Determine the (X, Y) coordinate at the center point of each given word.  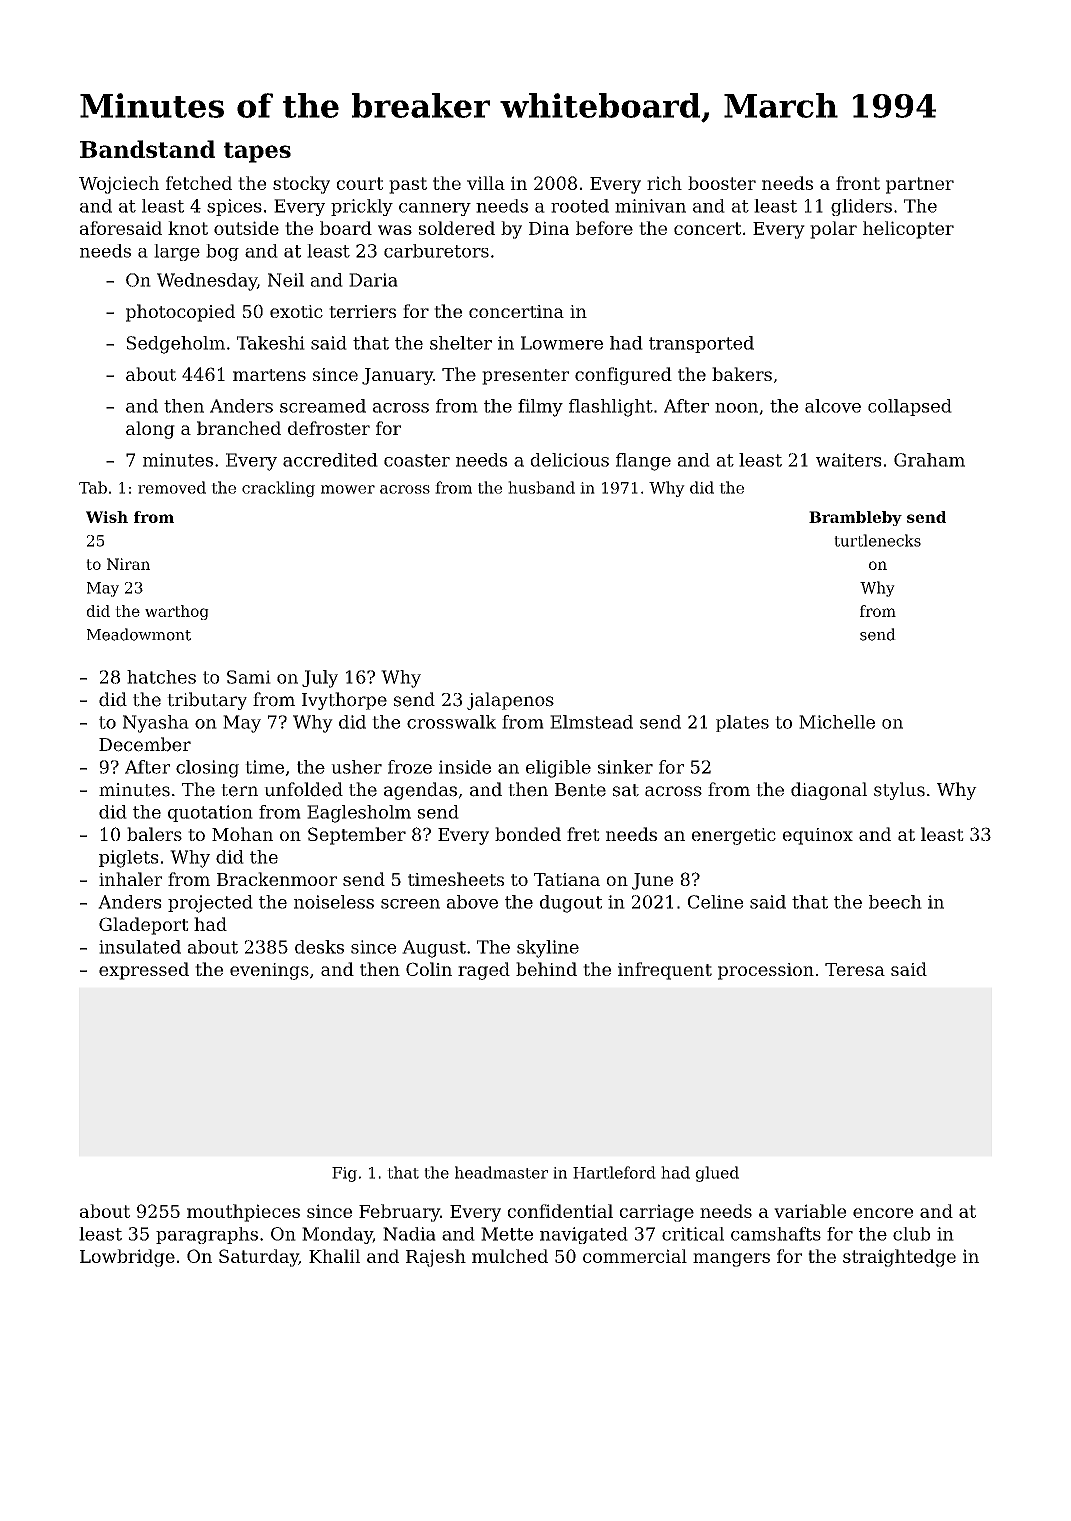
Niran (128, 564)
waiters (849, 460)
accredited (330, 460)
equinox (818, 836)
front (858, 183)
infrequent (665, 971)
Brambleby (855, 518)
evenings (269, 971)
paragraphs (207, 1235)
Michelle (837, 722)
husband (541, 487)
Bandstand (147, 149)
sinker (625, 767)
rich (664, 183)
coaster (417, 460)
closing (207, 769)
